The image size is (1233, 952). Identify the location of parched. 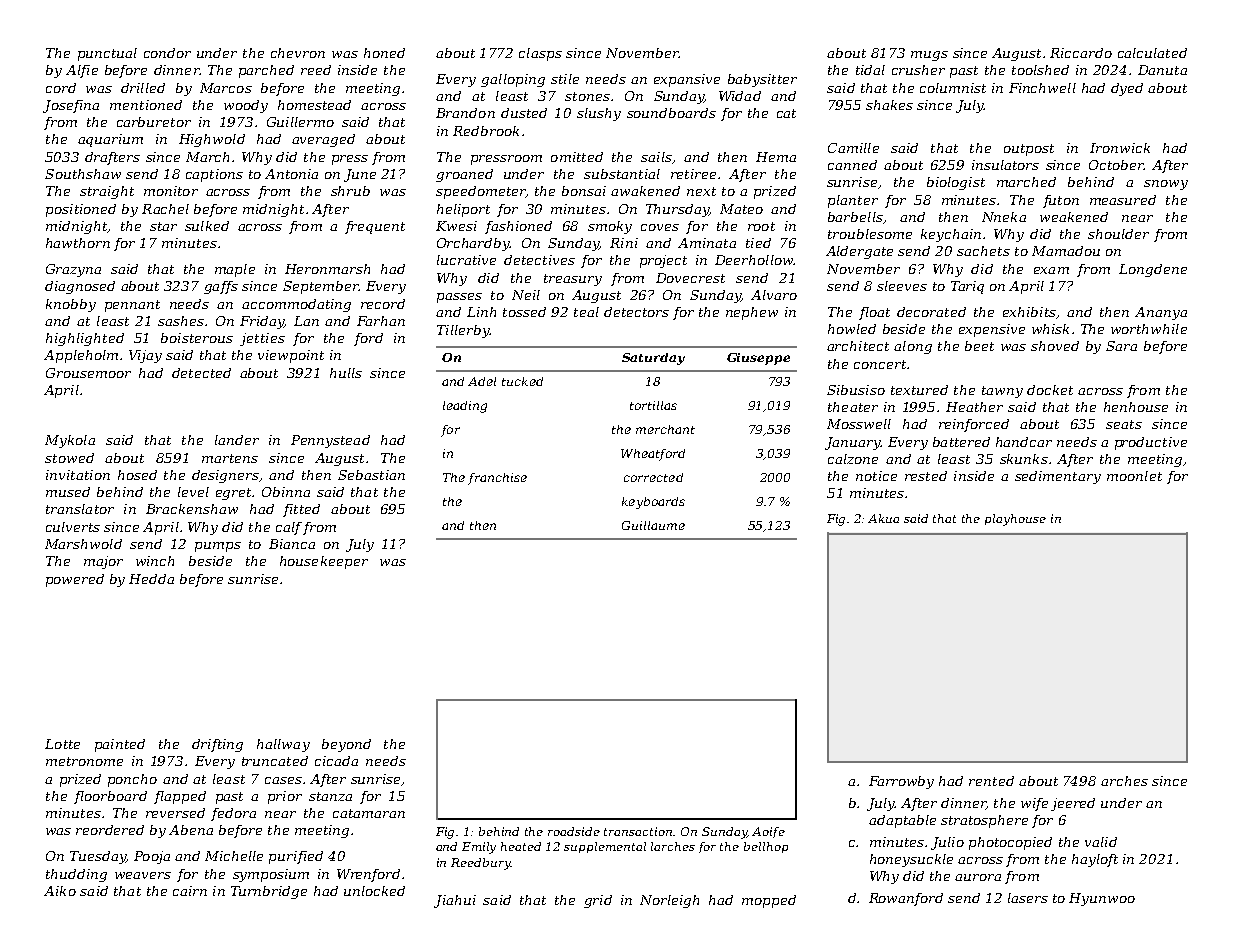
(266, 71).
